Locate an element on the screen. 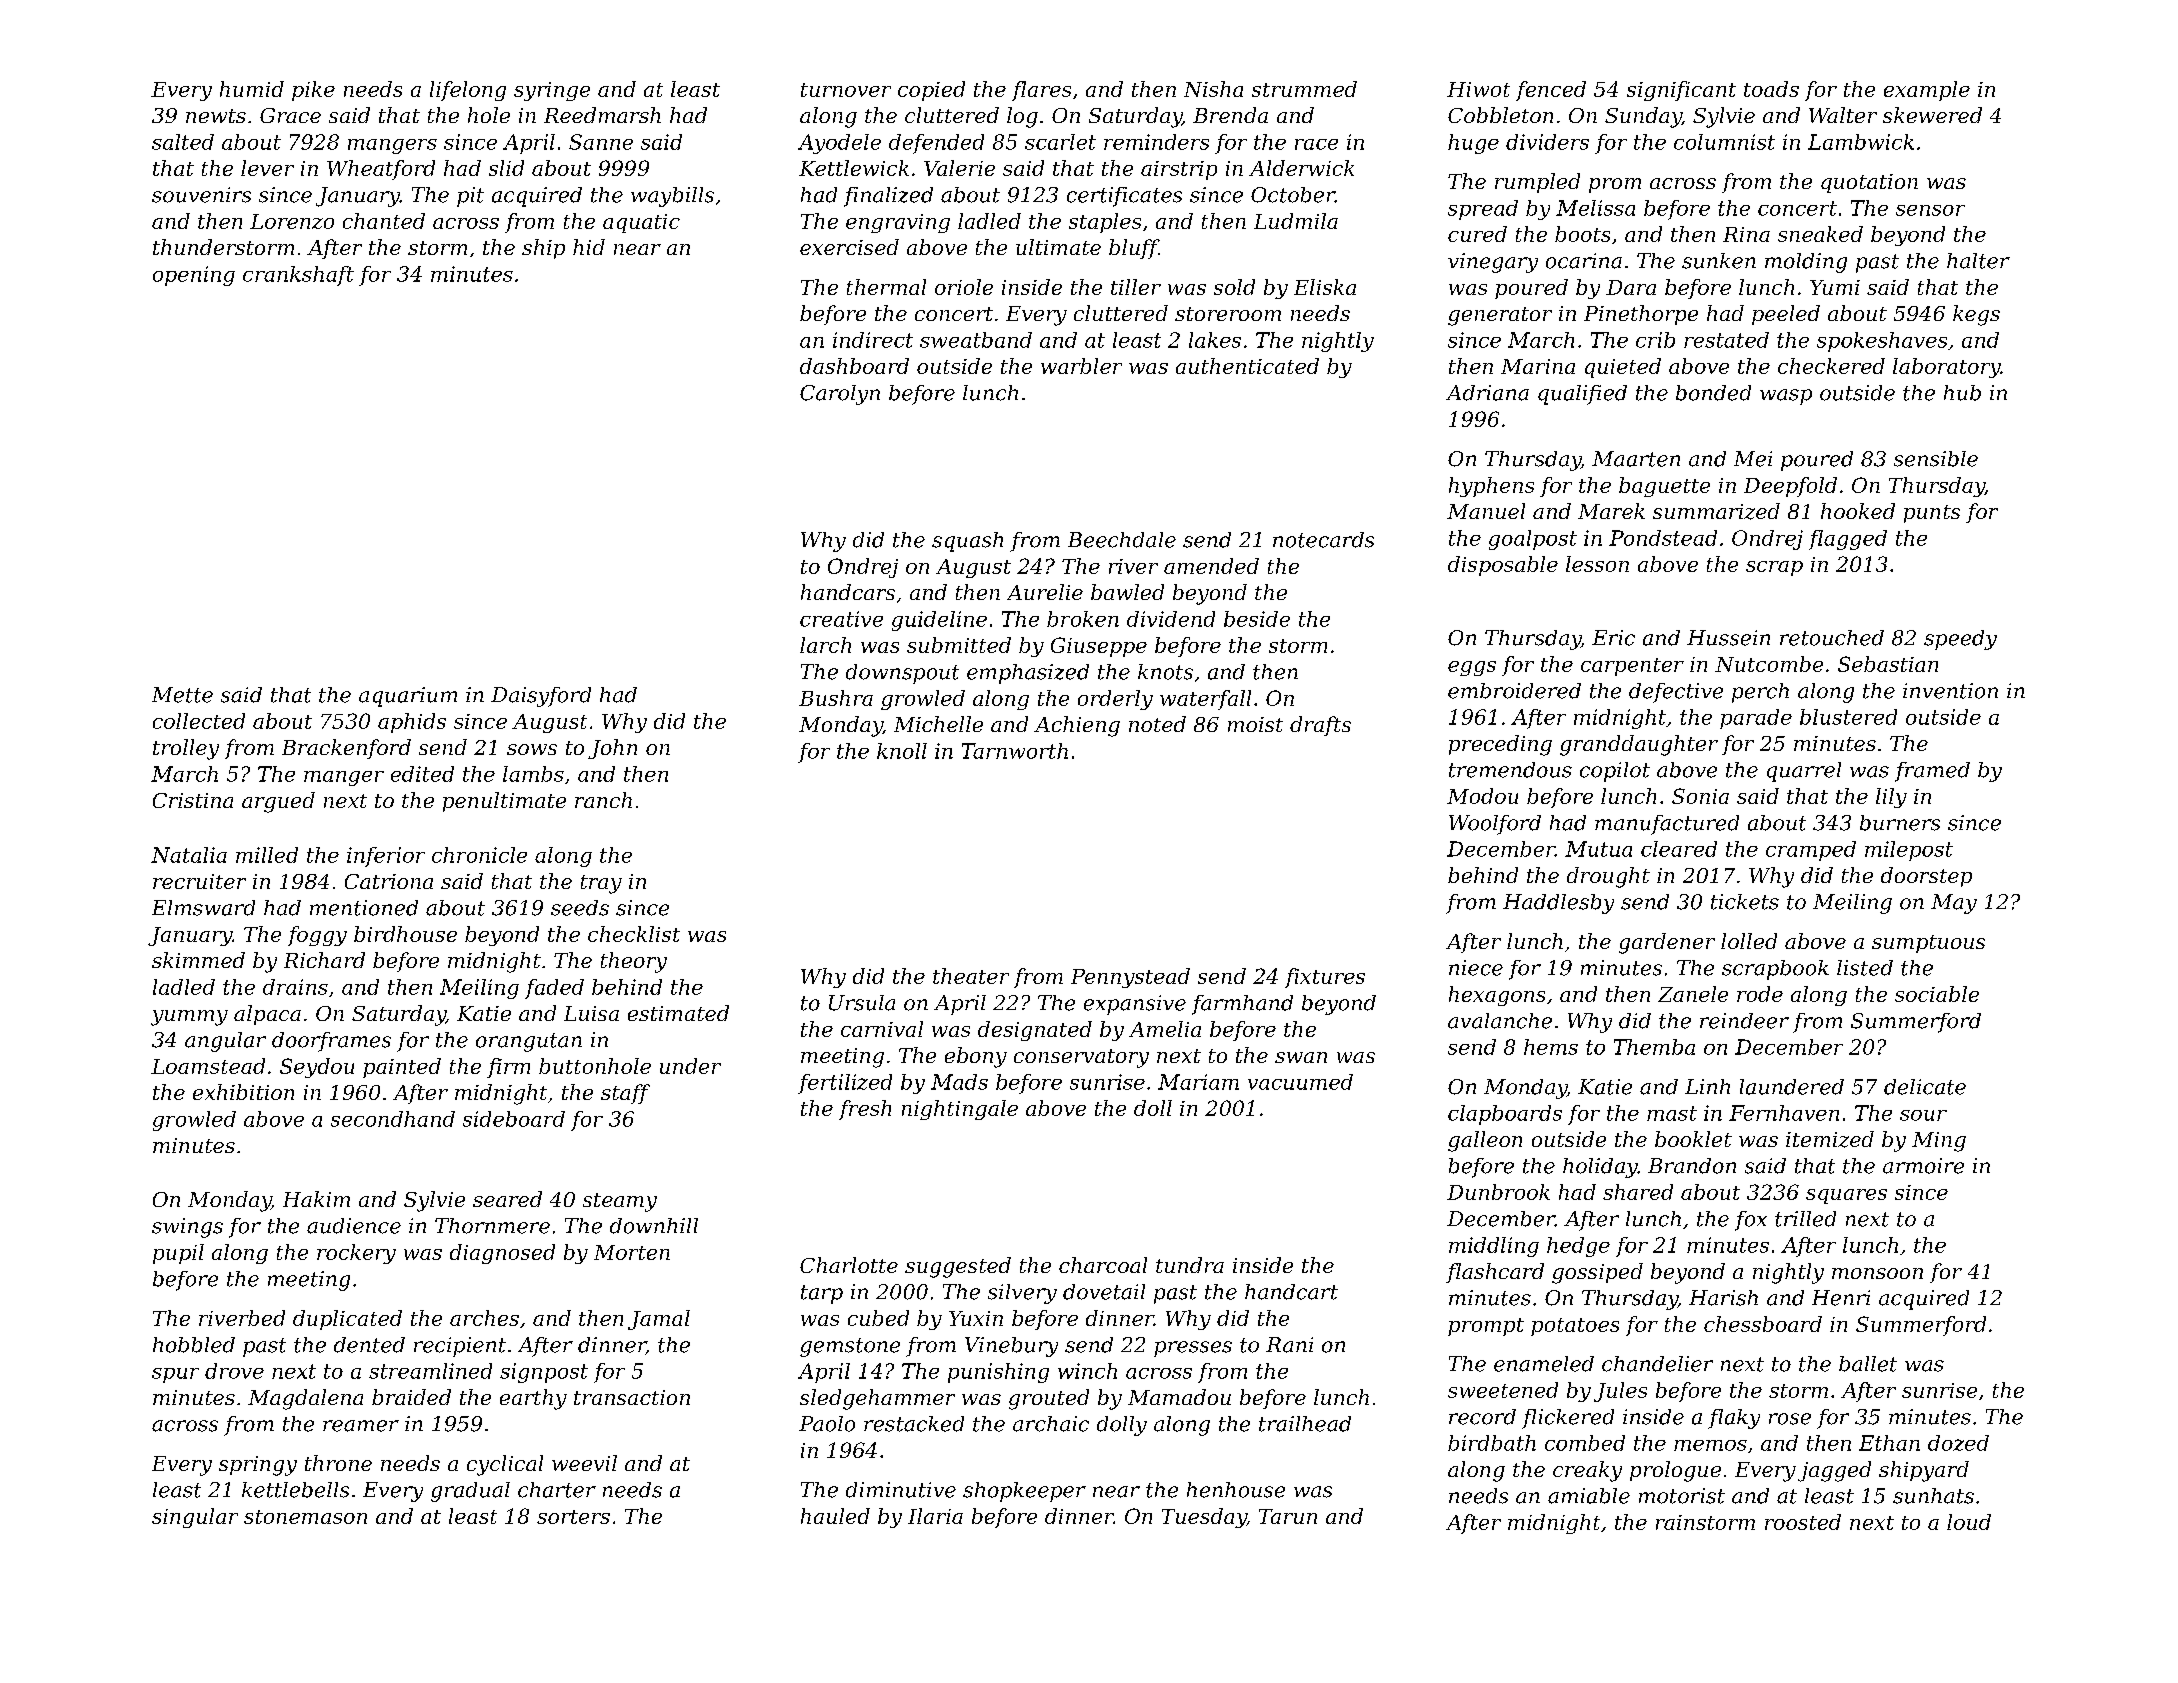  Tuesday is located at coordinates (1204, 1518).
